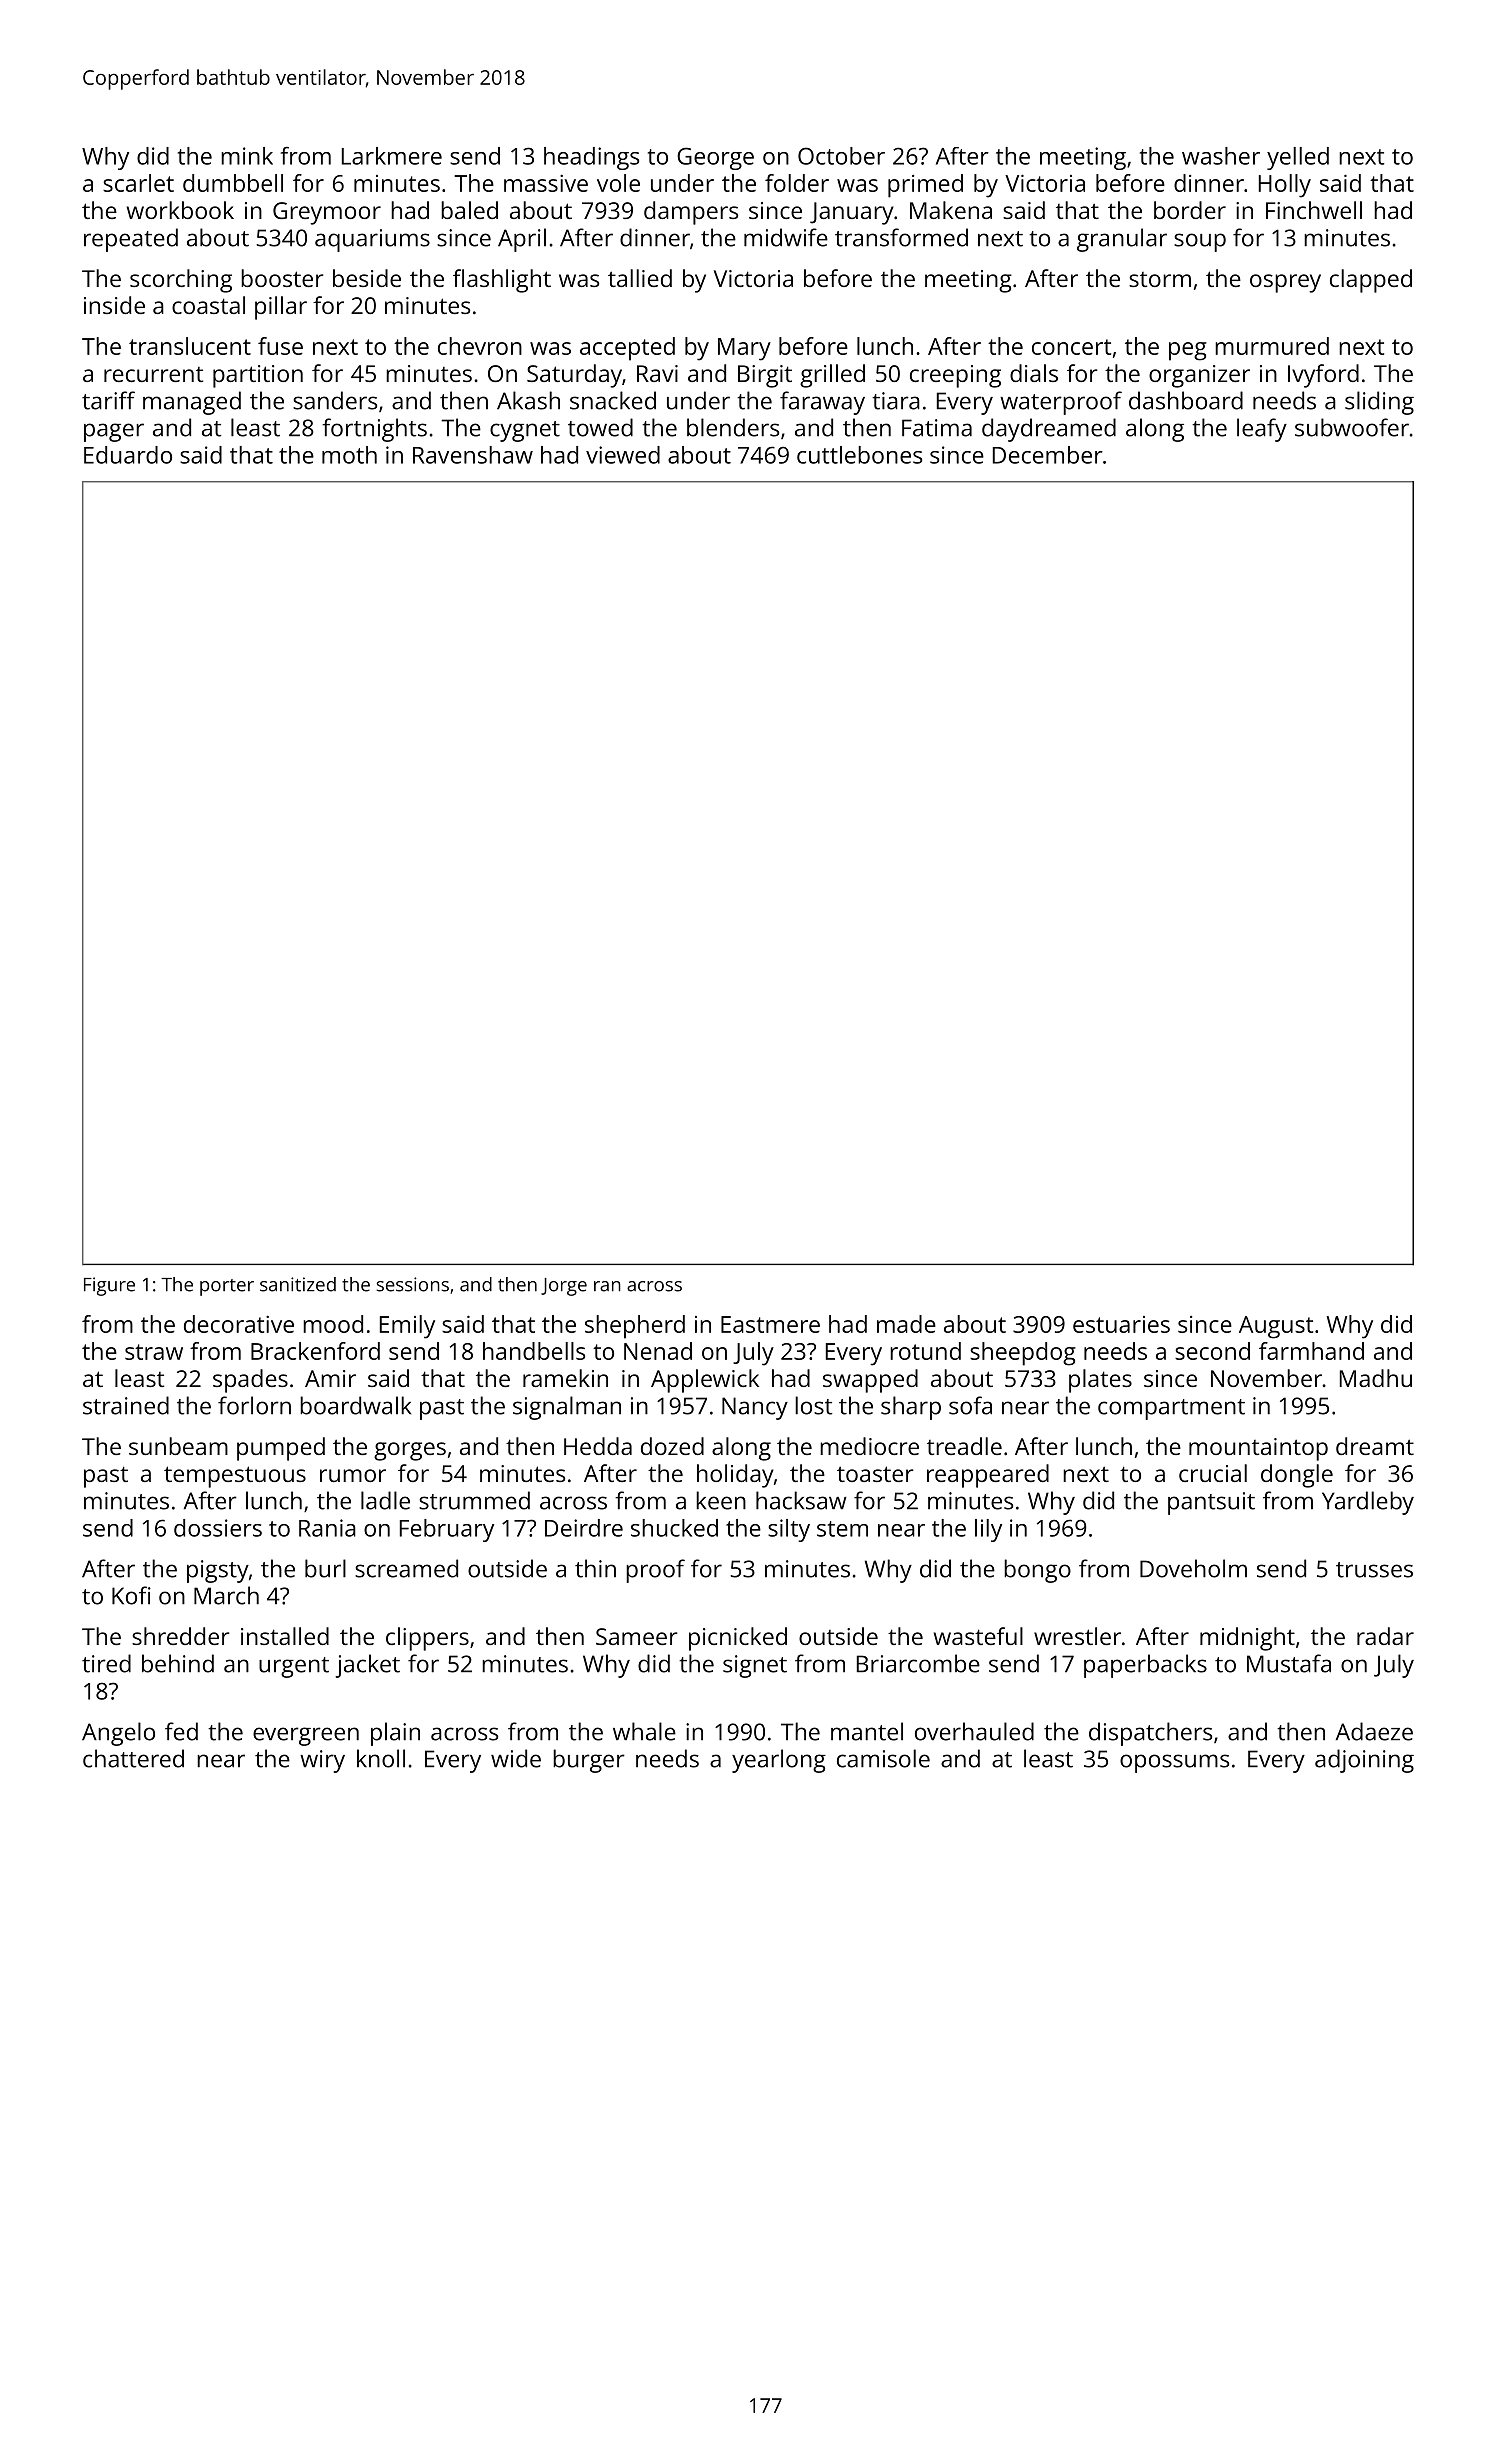 This screenshot has height=2464, width=1496. What do you see at coordinates (1122, 240) in the screenshot?
I see `granular` at bounding box center [1122, 240].
